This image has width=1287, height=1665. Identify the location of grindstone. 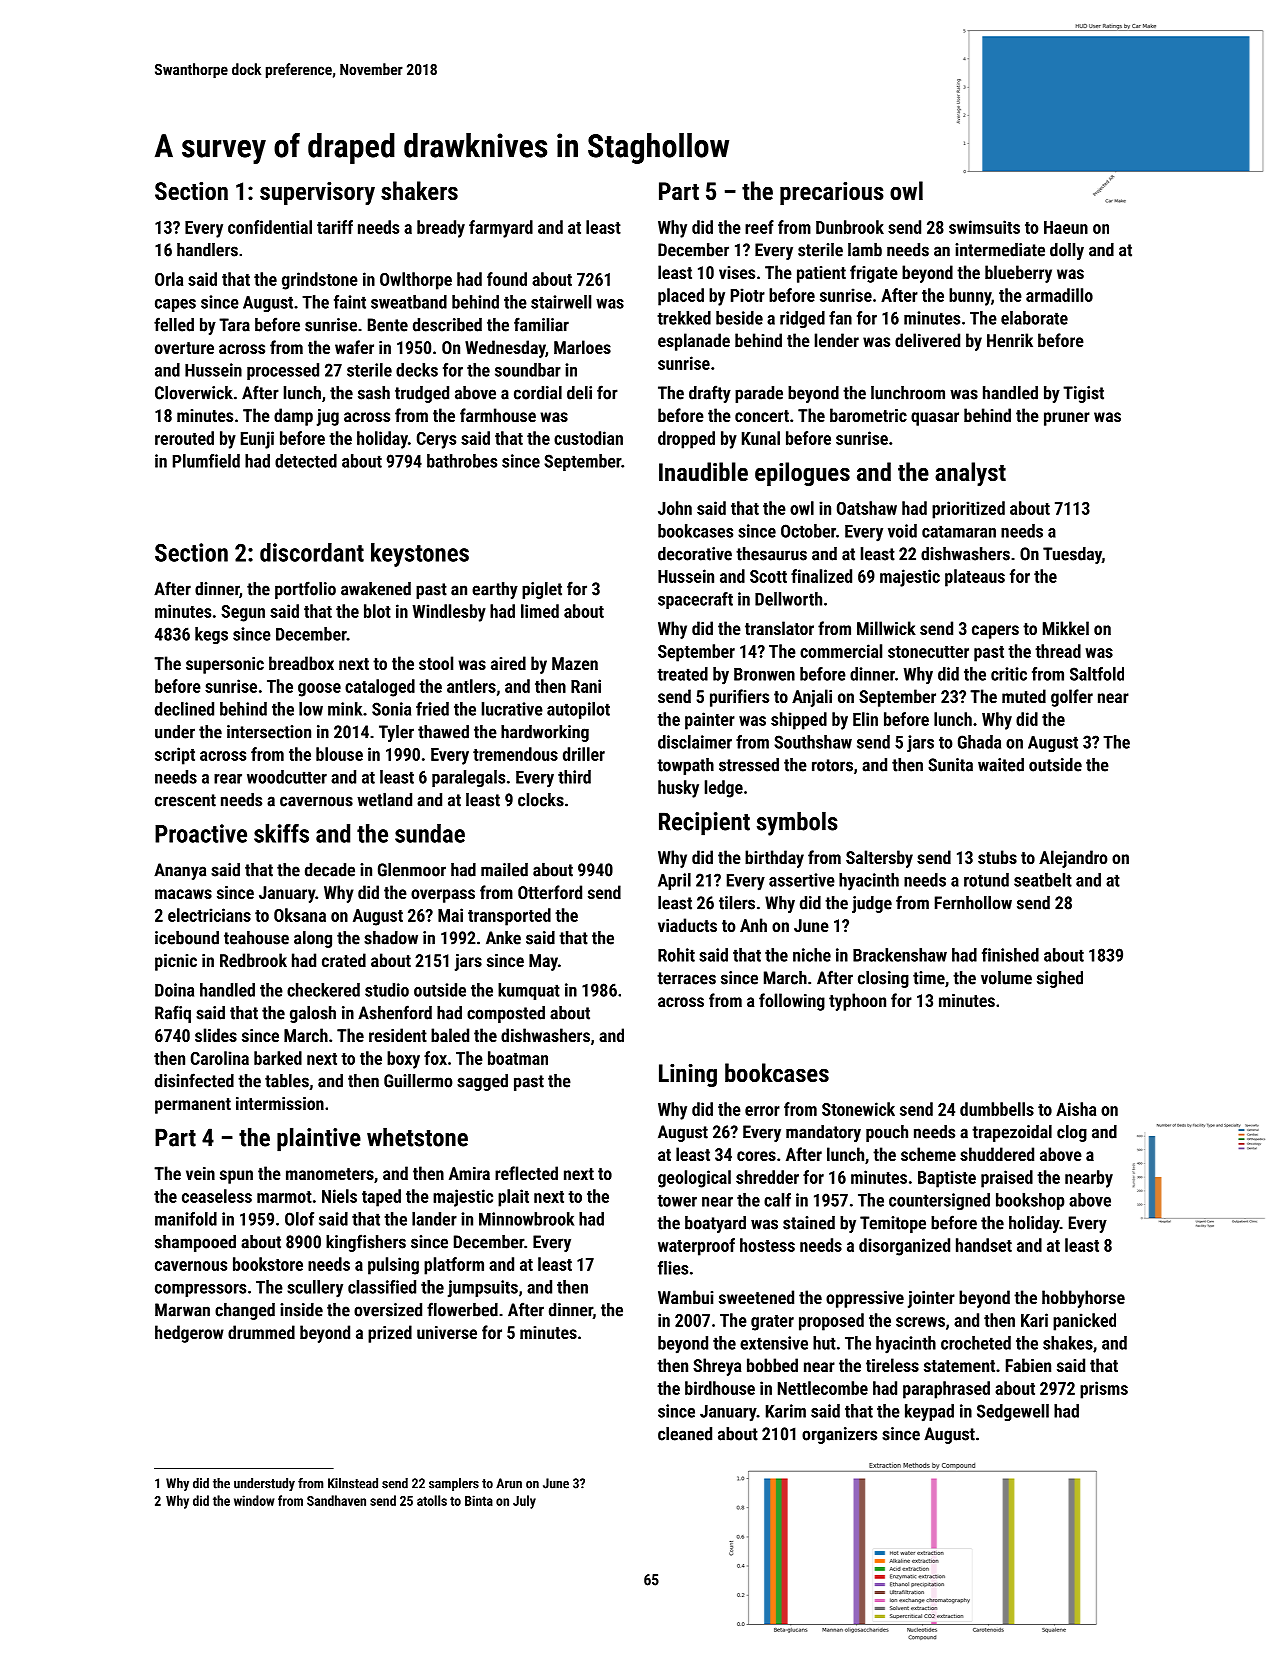
(320, 281).
